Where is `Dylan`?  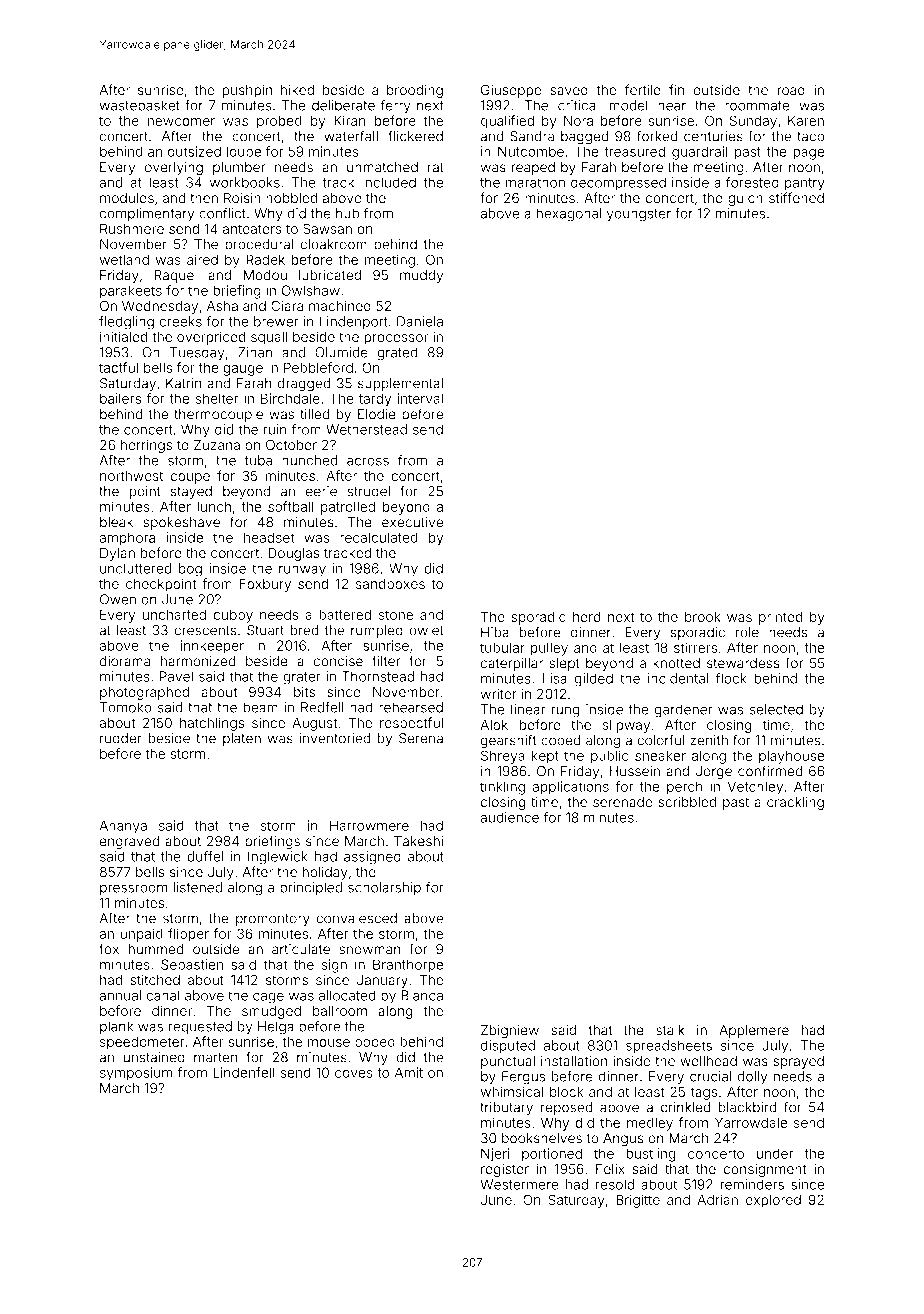
Dylan is located at coordinates (117, 554).
